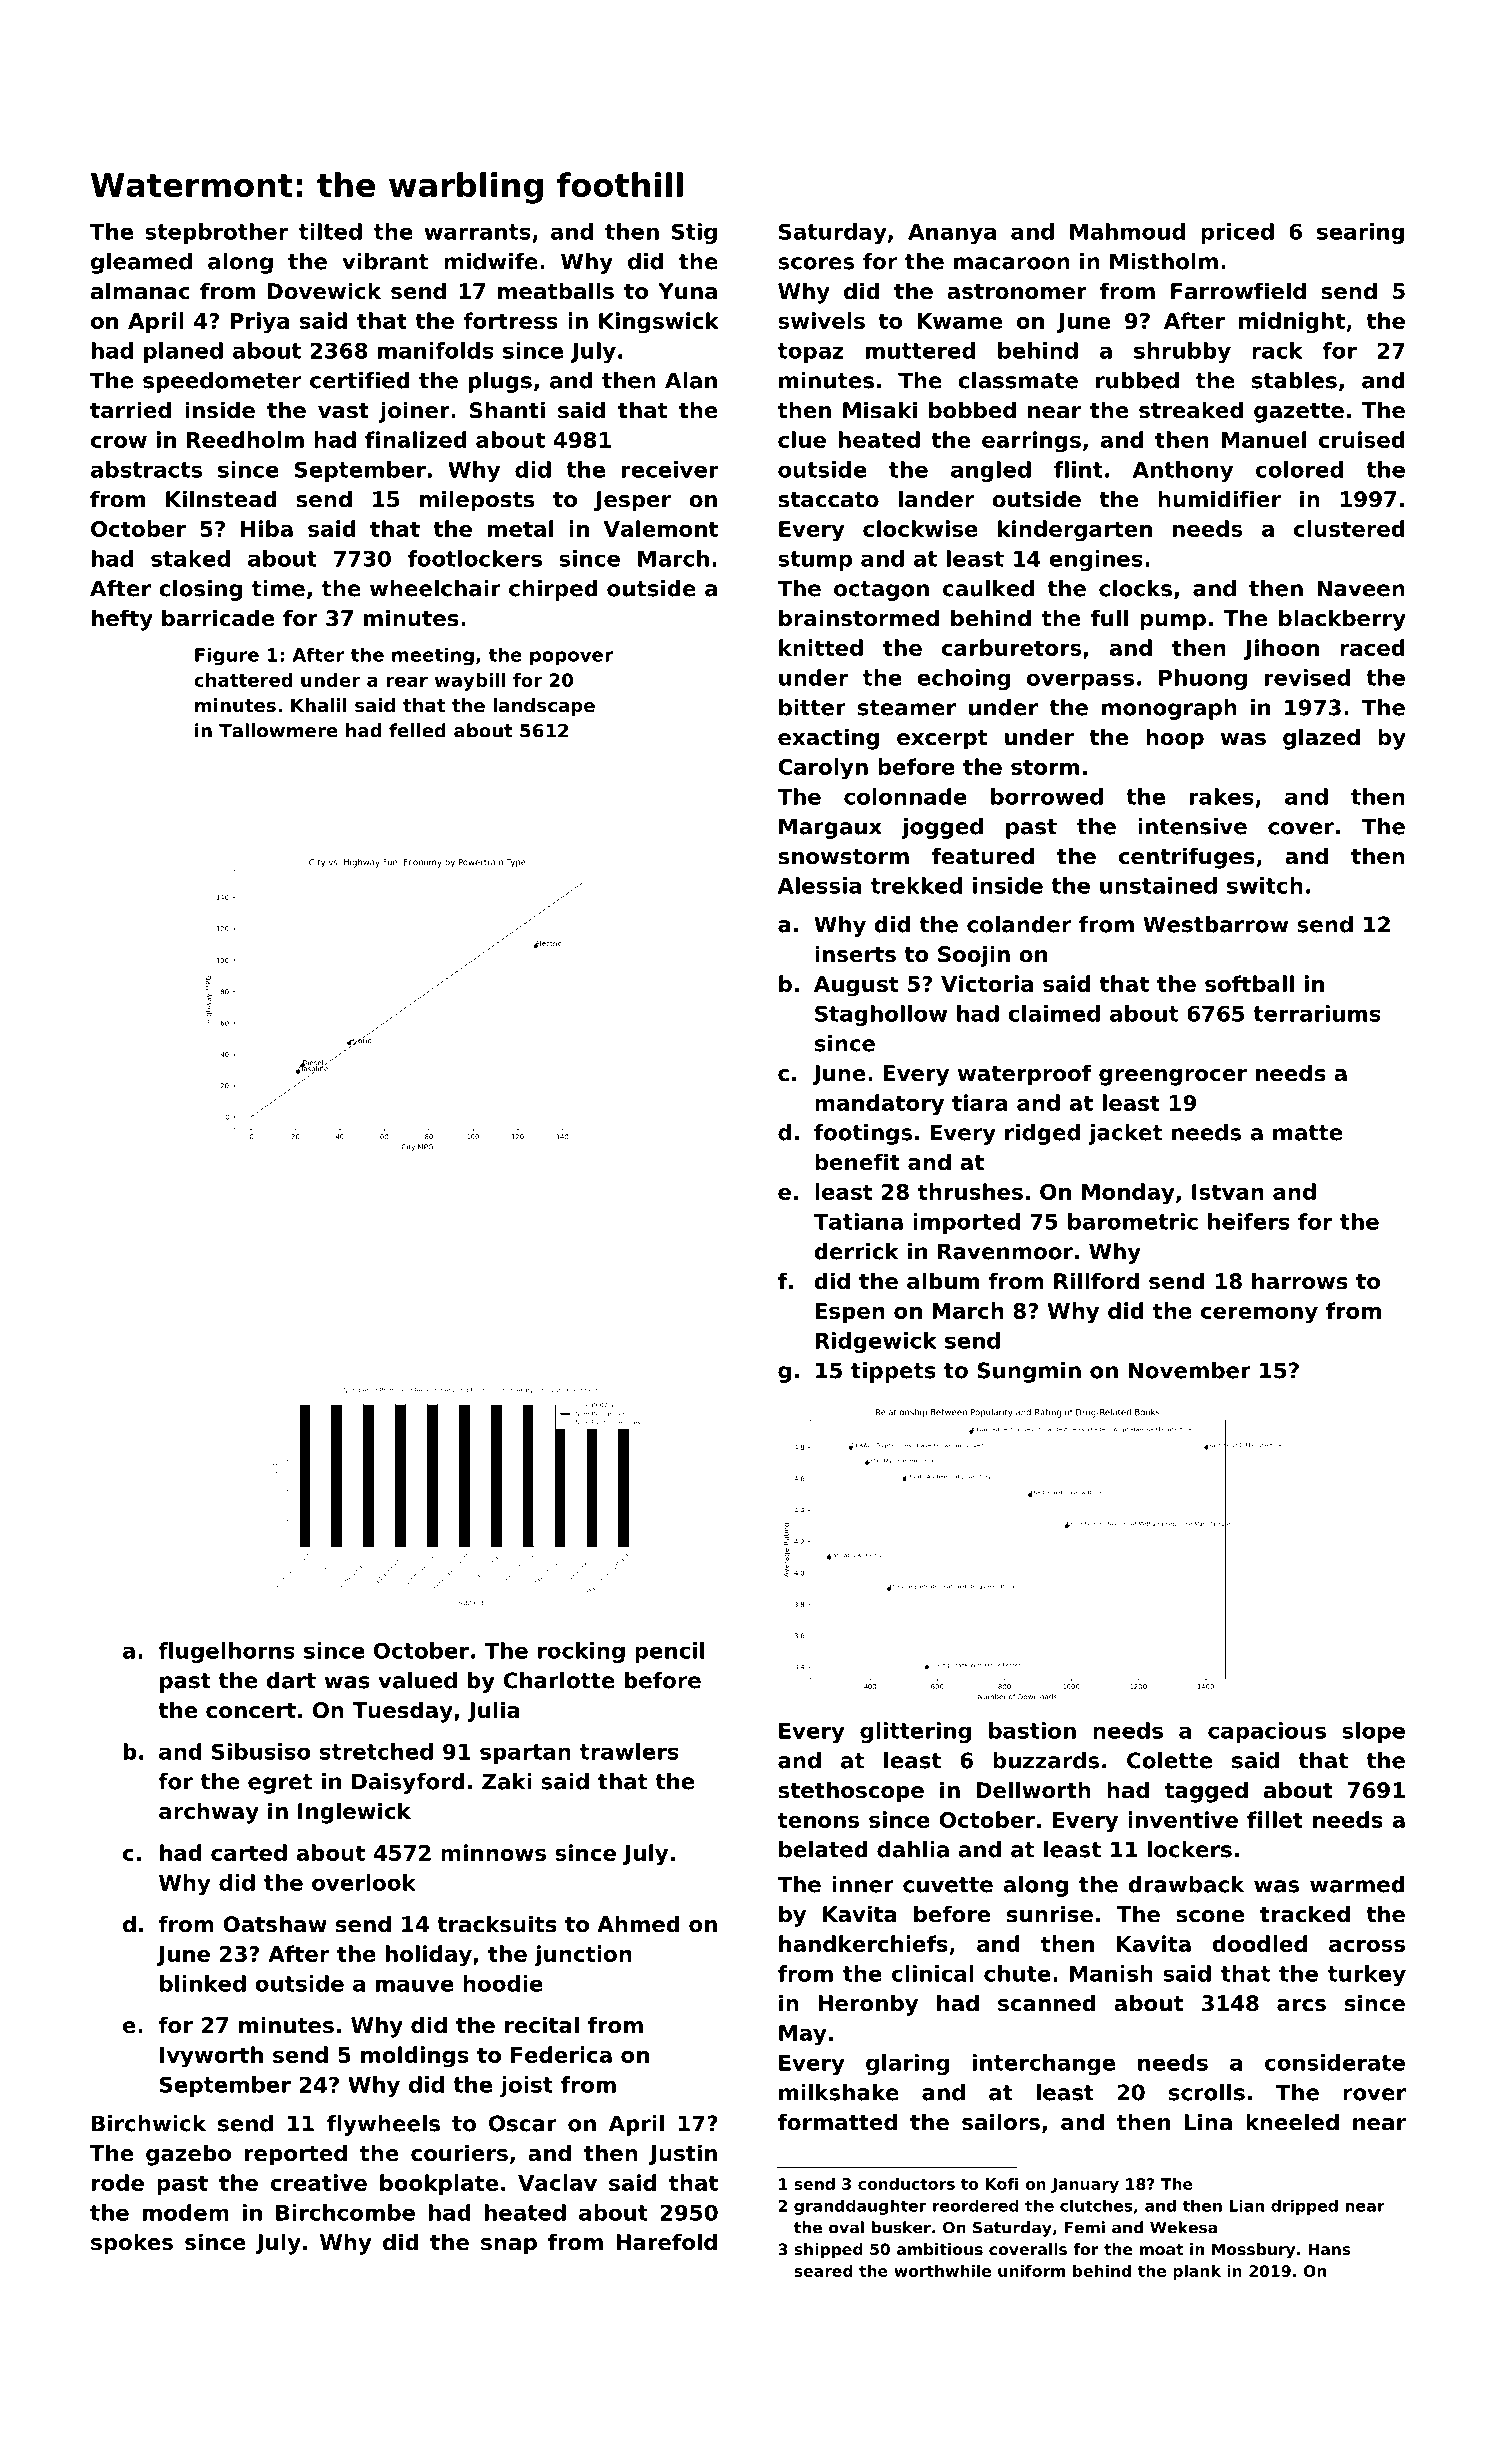  What do you see at coordinates (1197, 2272) in the image?
I see `plank` at bounding box center [1197, 2272].
